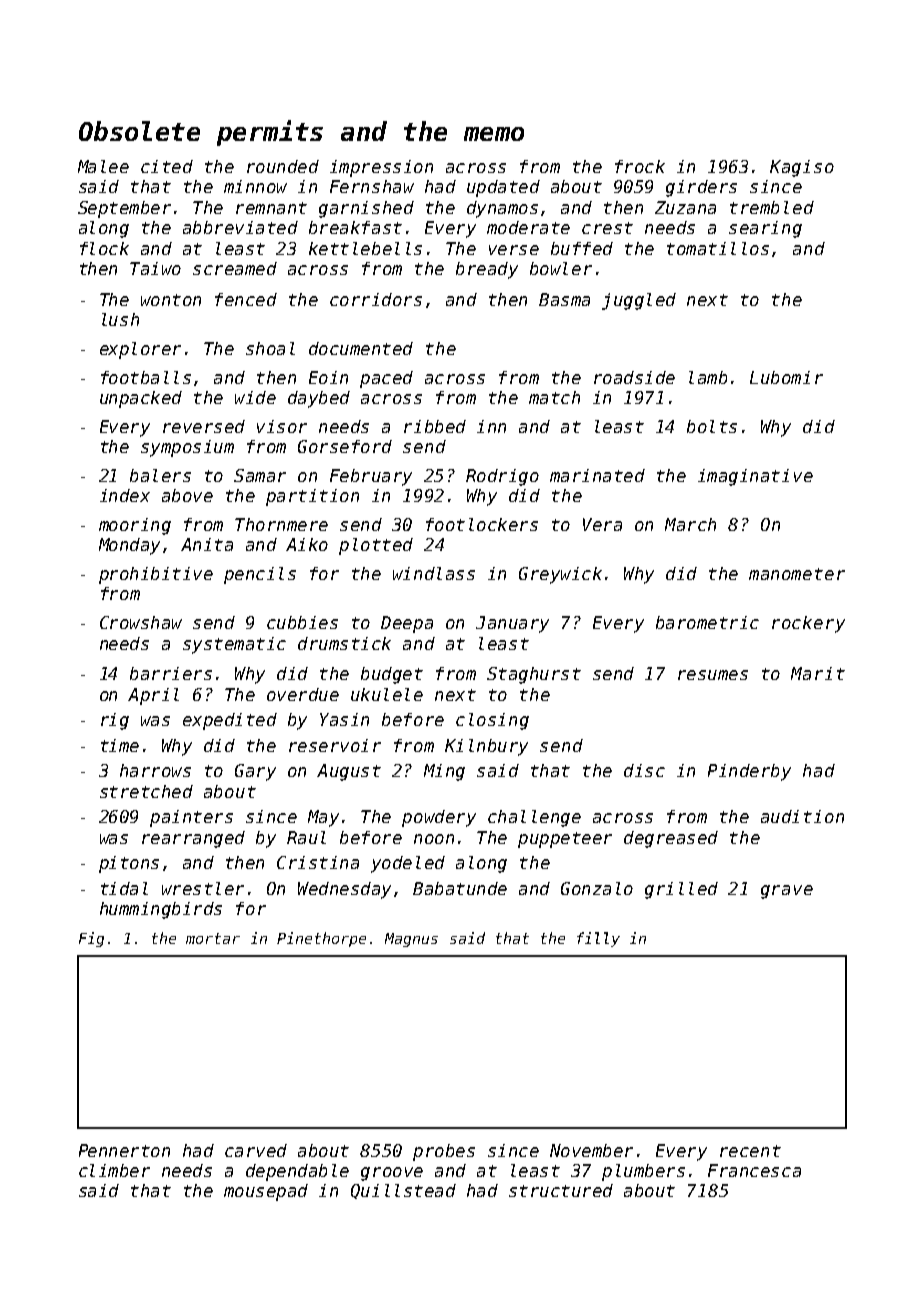 The height and width of the screenshot is (1308, 924). Describe the element at coordinates (755, 477) in the screenshot. I see `imaginative` at that location.
